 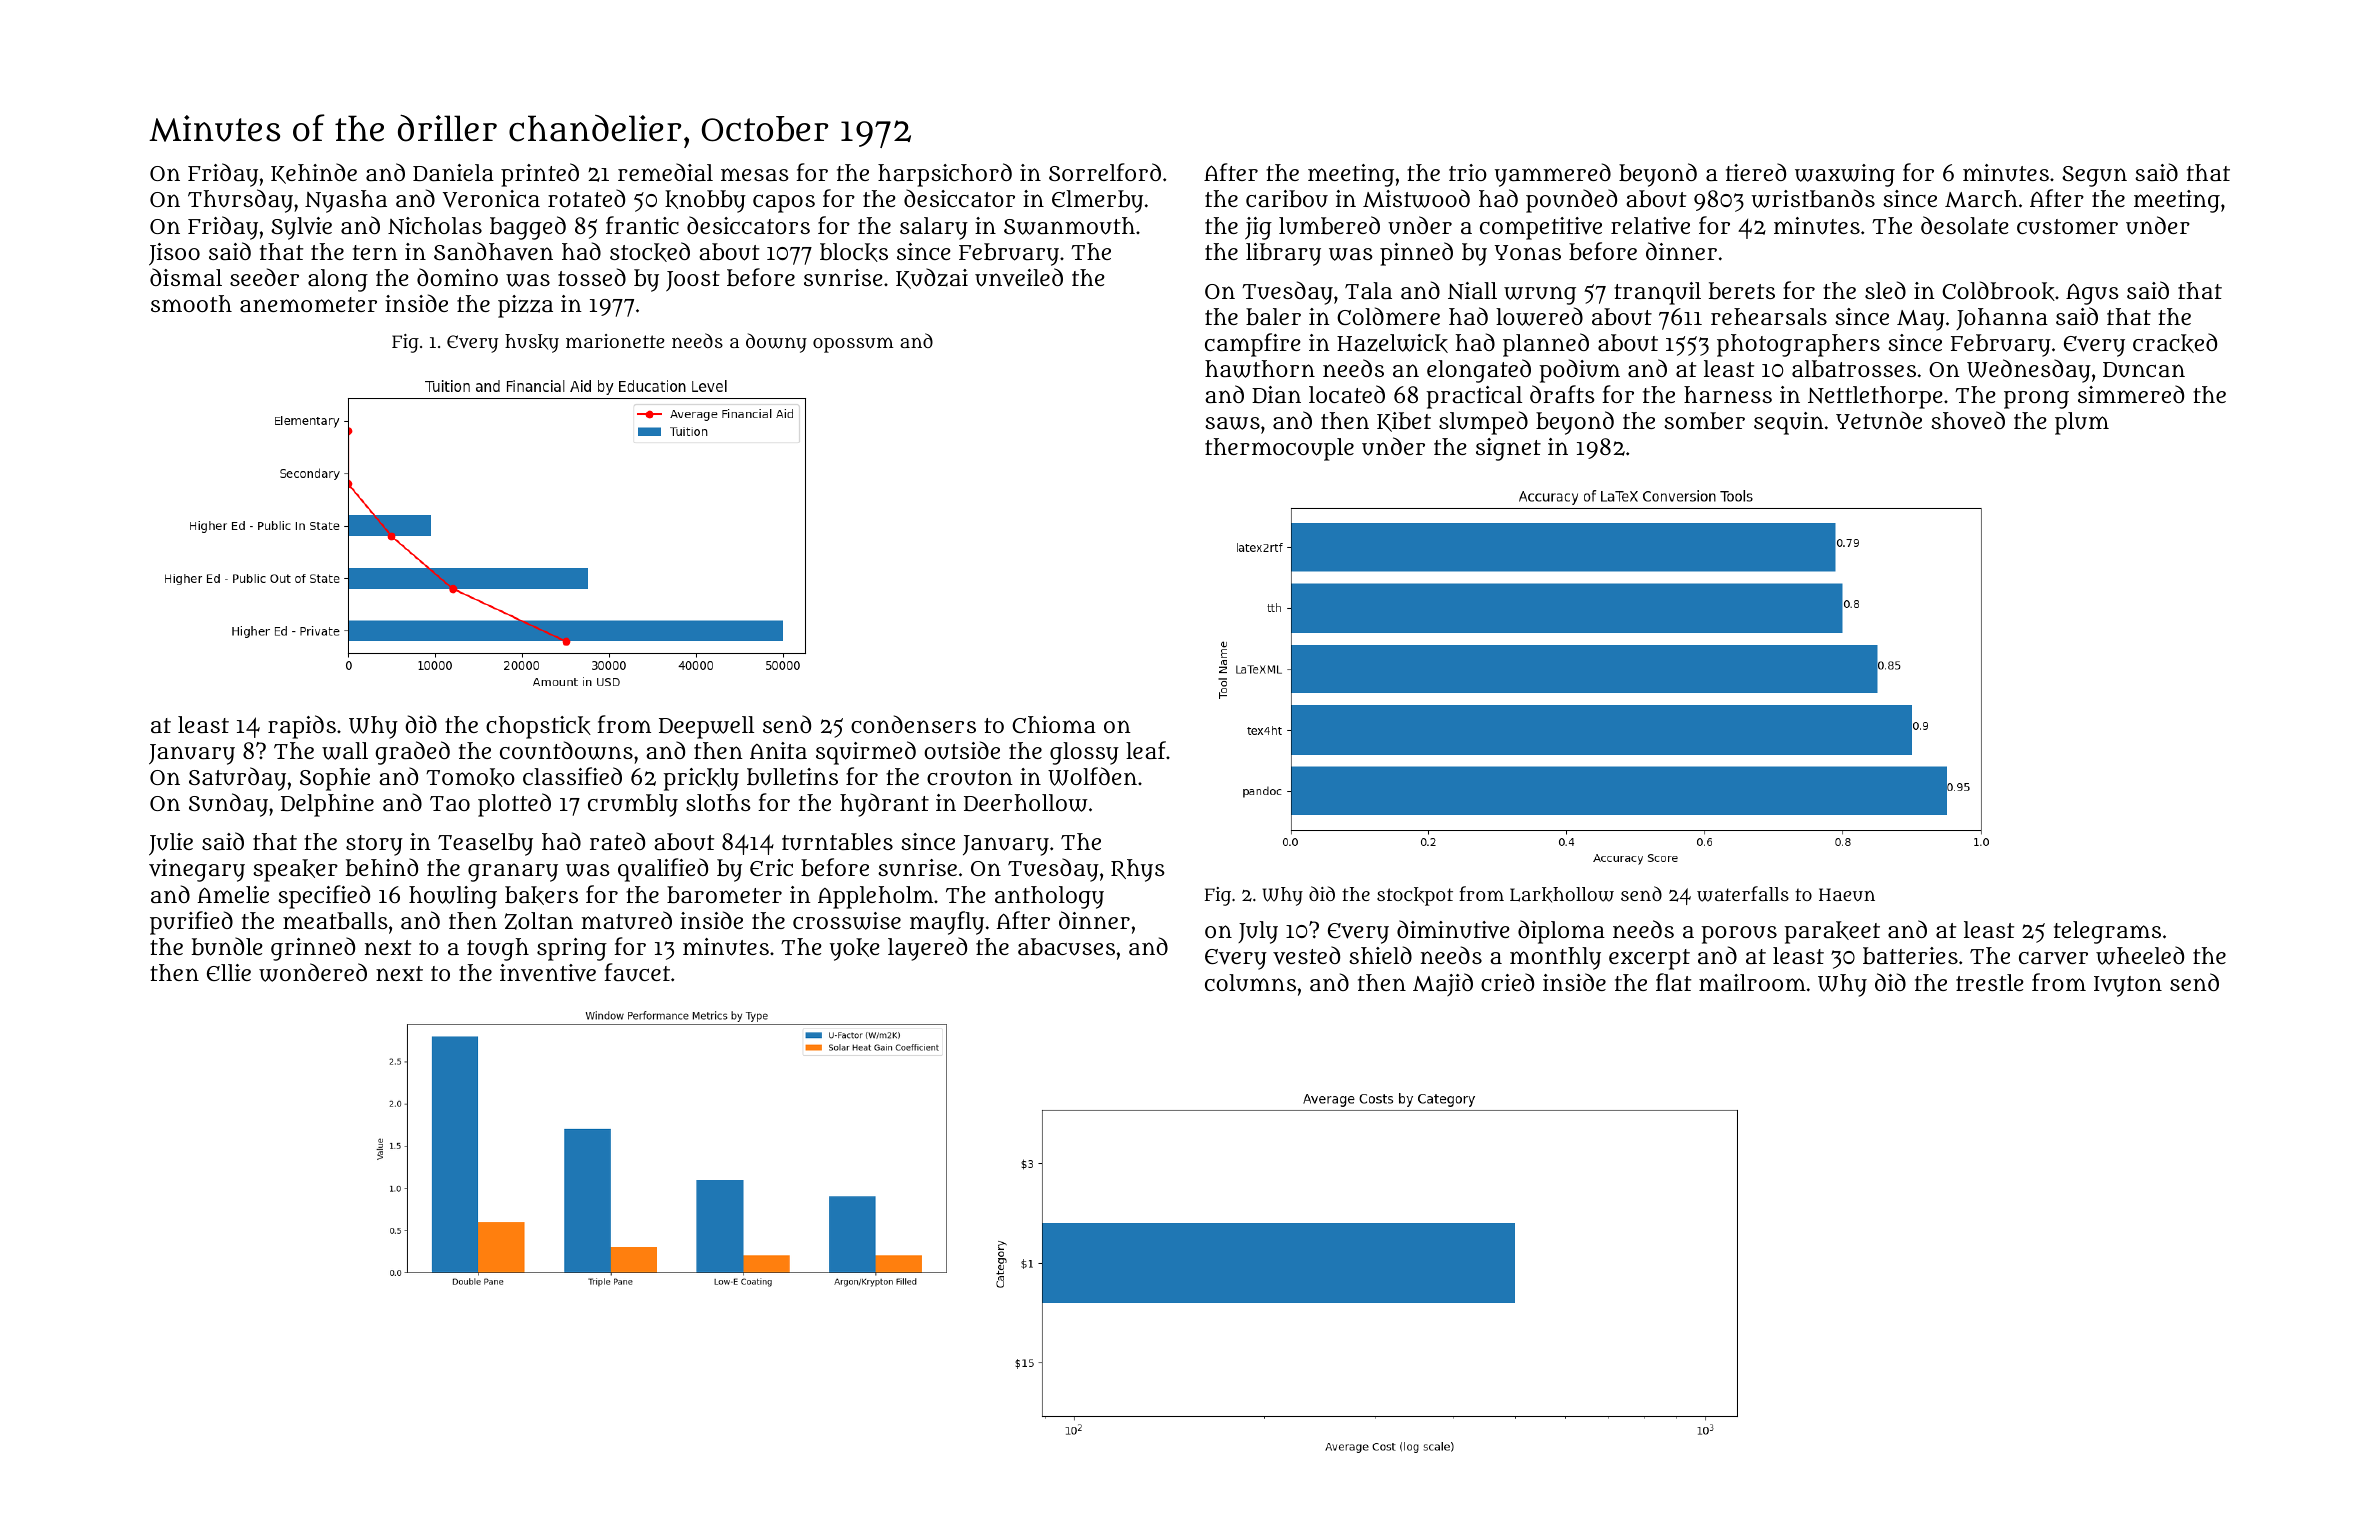 I want to click on smooth, so click(x=191, y=303).
